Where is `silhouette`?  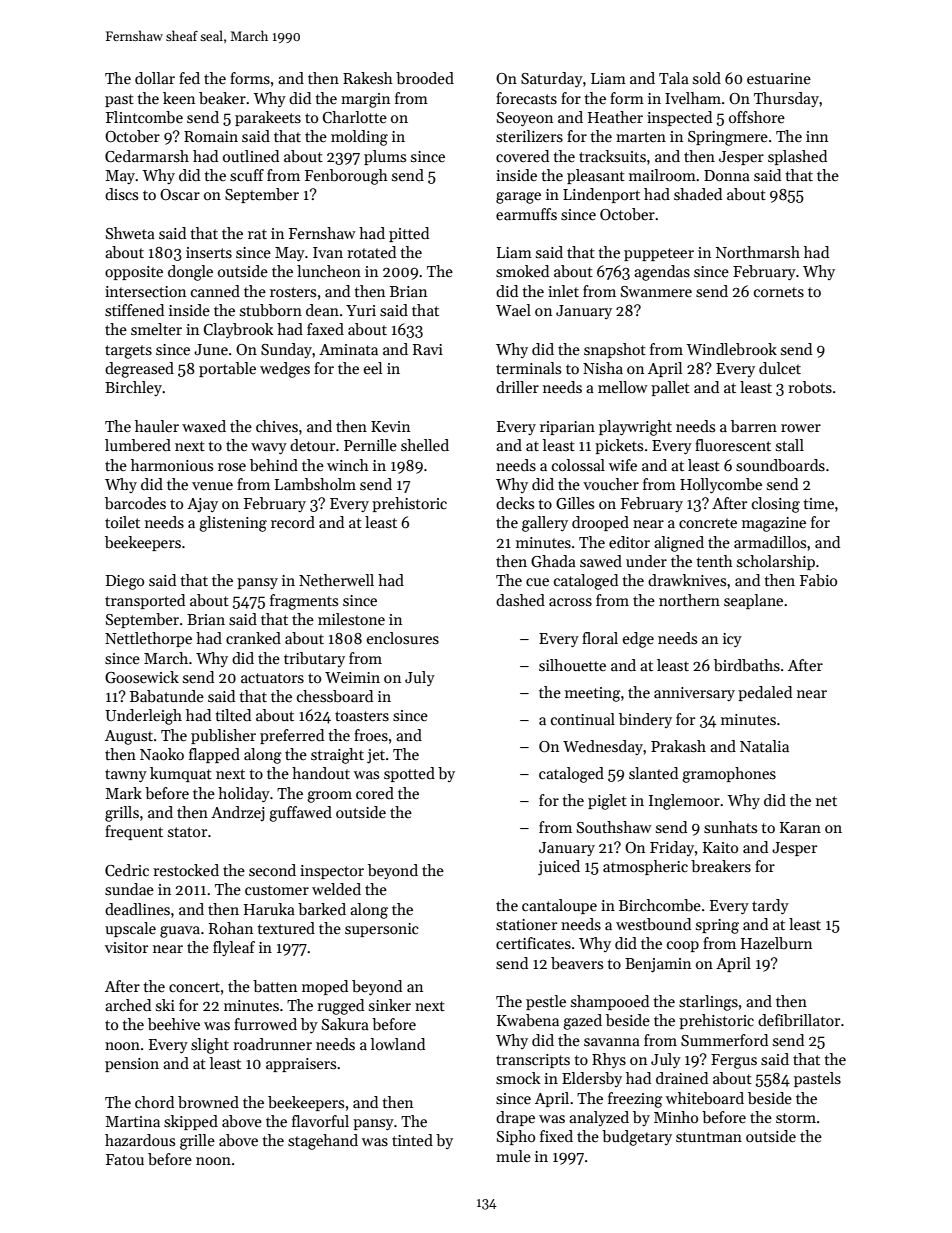 silhouette is located at coordinates (572, 665).
